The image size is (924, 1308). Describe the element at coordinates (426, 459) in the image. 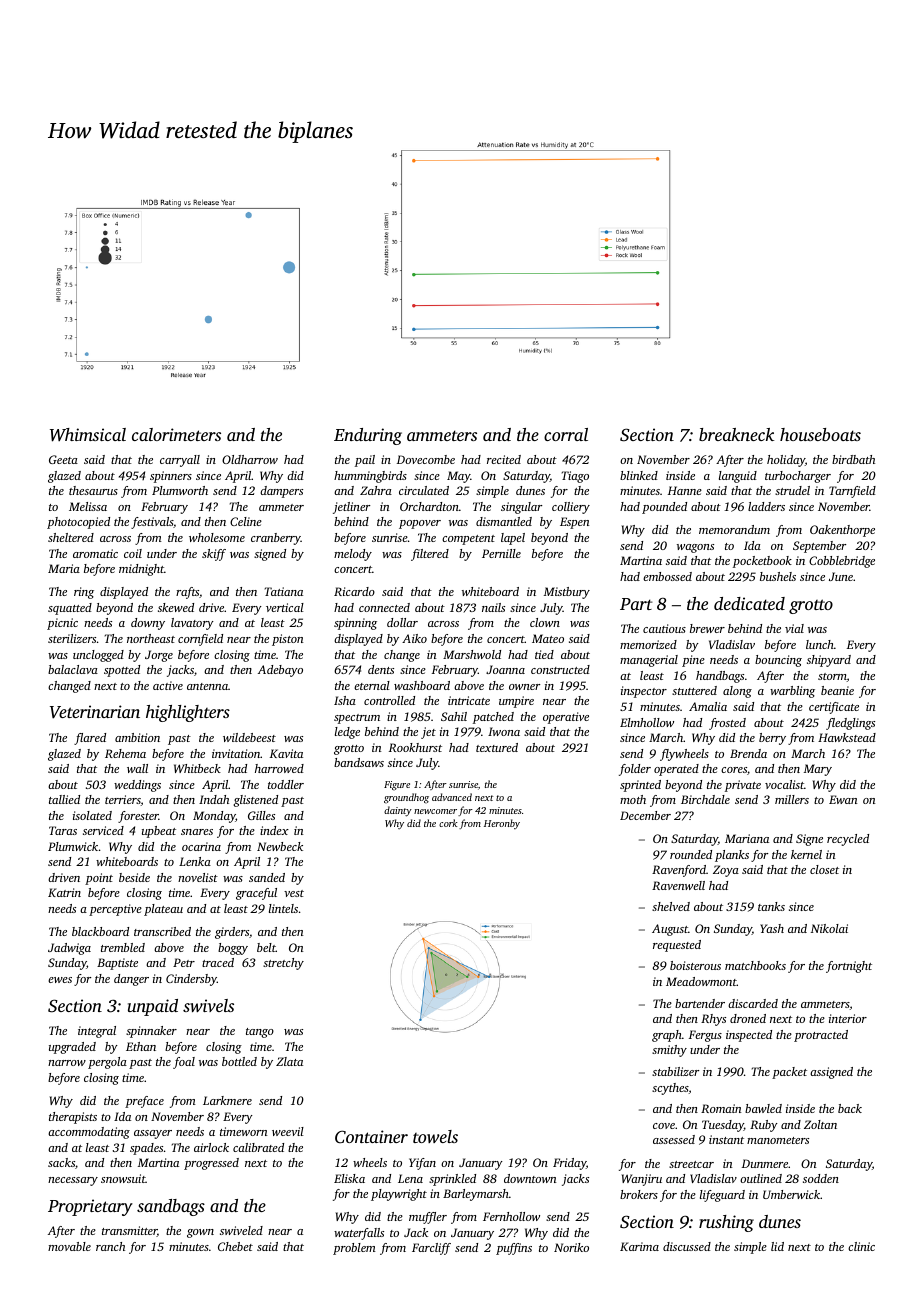

I see `Dovecombe` at that location.
